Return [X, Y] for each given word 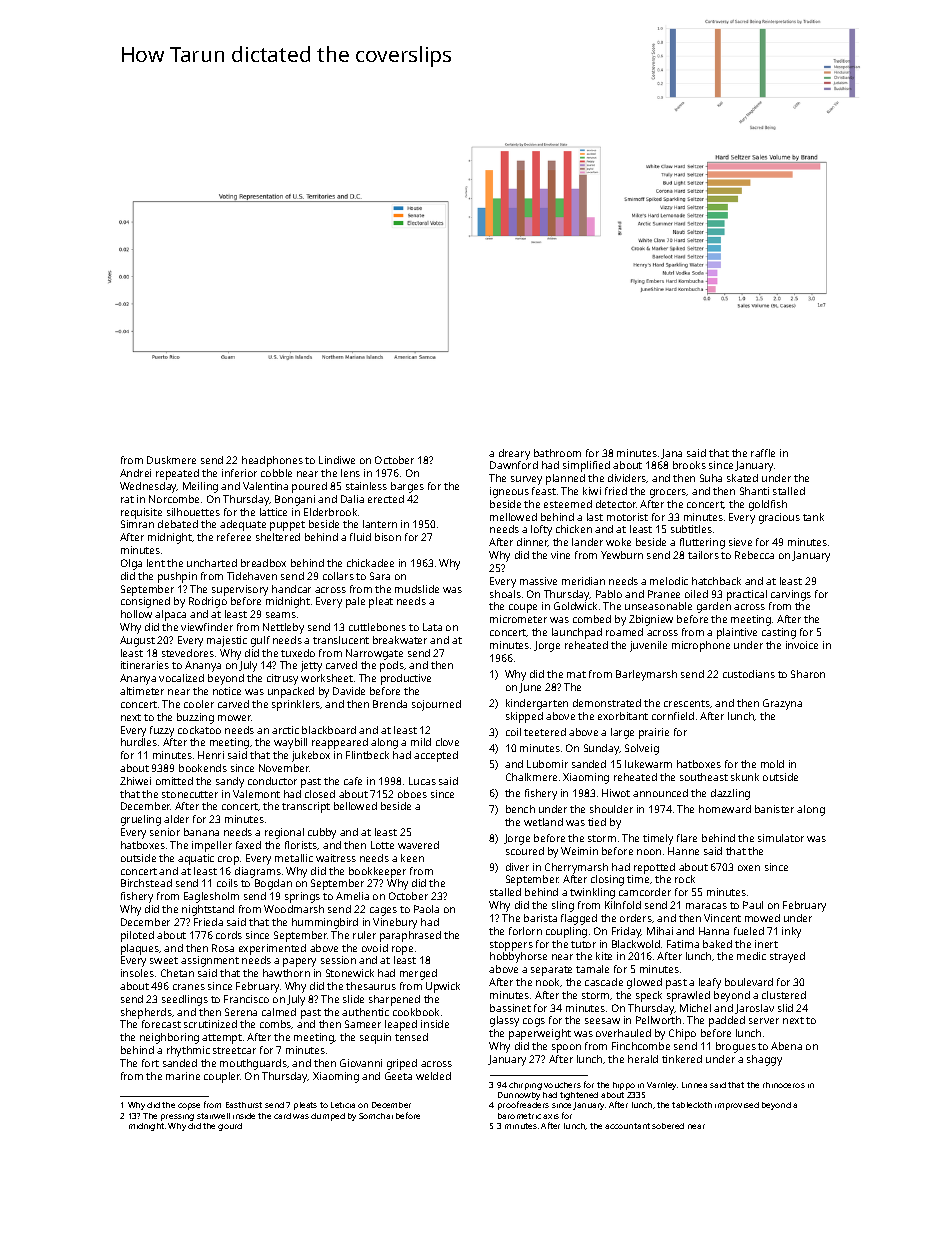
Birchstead [146, 883]
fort [150, 1063]
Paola [426, 909]
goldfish [768, 505]
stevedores [188, 653]
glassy [504, 1021]
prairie [654, 733]
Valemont [256, 794]
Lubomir [547, 764]
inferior [239, 473]
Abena [786, 1046]
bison [388, 537]
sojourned [436, 705]
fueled [749, 931]
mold [772, 764]
